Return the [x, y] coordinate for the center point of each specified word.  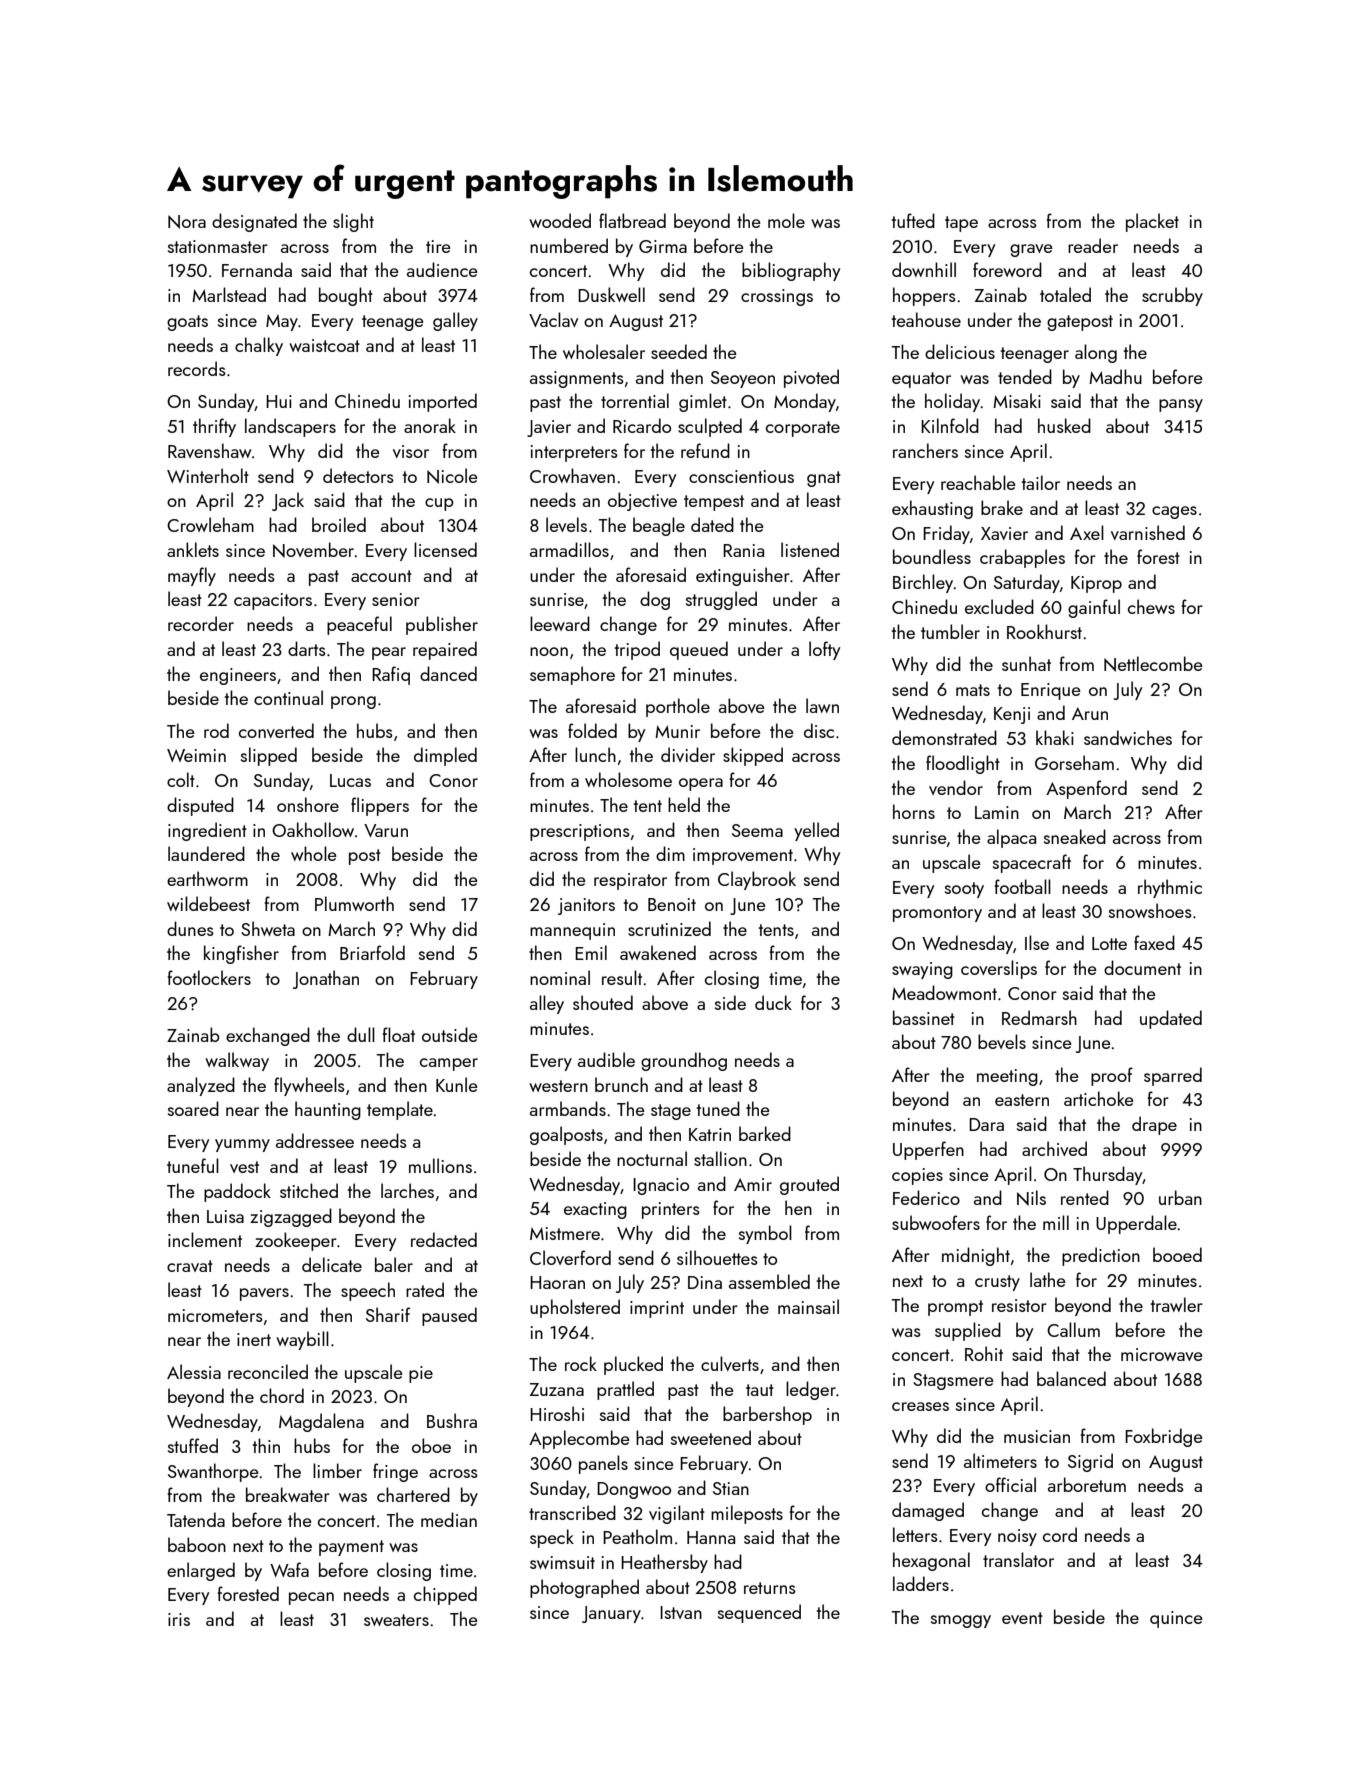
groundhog [684, 1061]
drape [1154, 1125]
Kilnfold [950, 425]
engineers [238, 676]
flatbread [632, 220]
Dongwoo [634, 1490]
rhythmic [1170, 888]
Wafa [289, 1569]
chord [282, 1395]
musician [1037, 1436]
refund [705, 450]
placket [1152, 222]
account [381, 576]
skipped [753, 756]
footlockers [209, 977]
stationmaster [218, 246]
